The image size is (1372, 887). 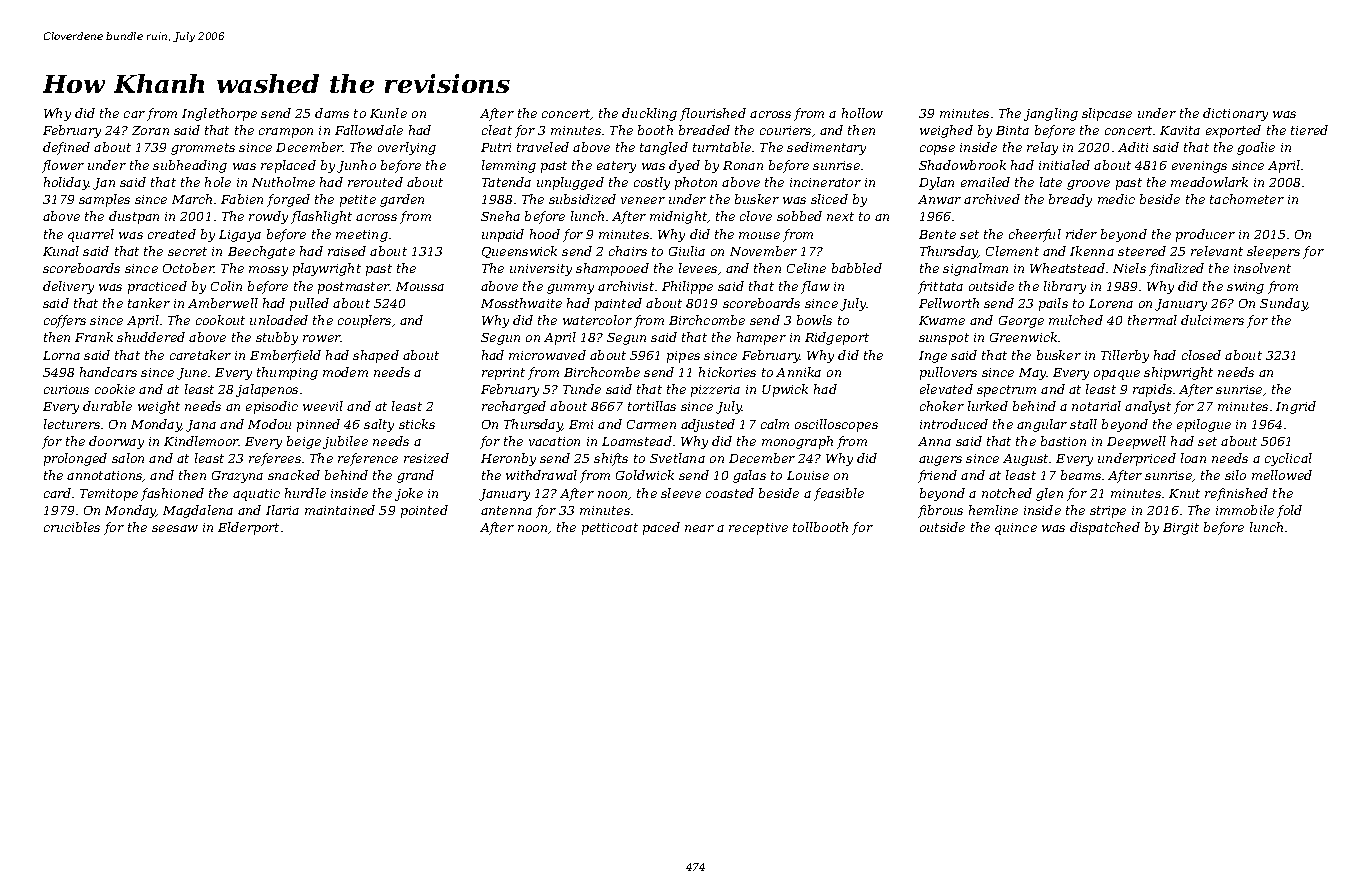 I want to click on aquatic, so click(x=256, y=495).
